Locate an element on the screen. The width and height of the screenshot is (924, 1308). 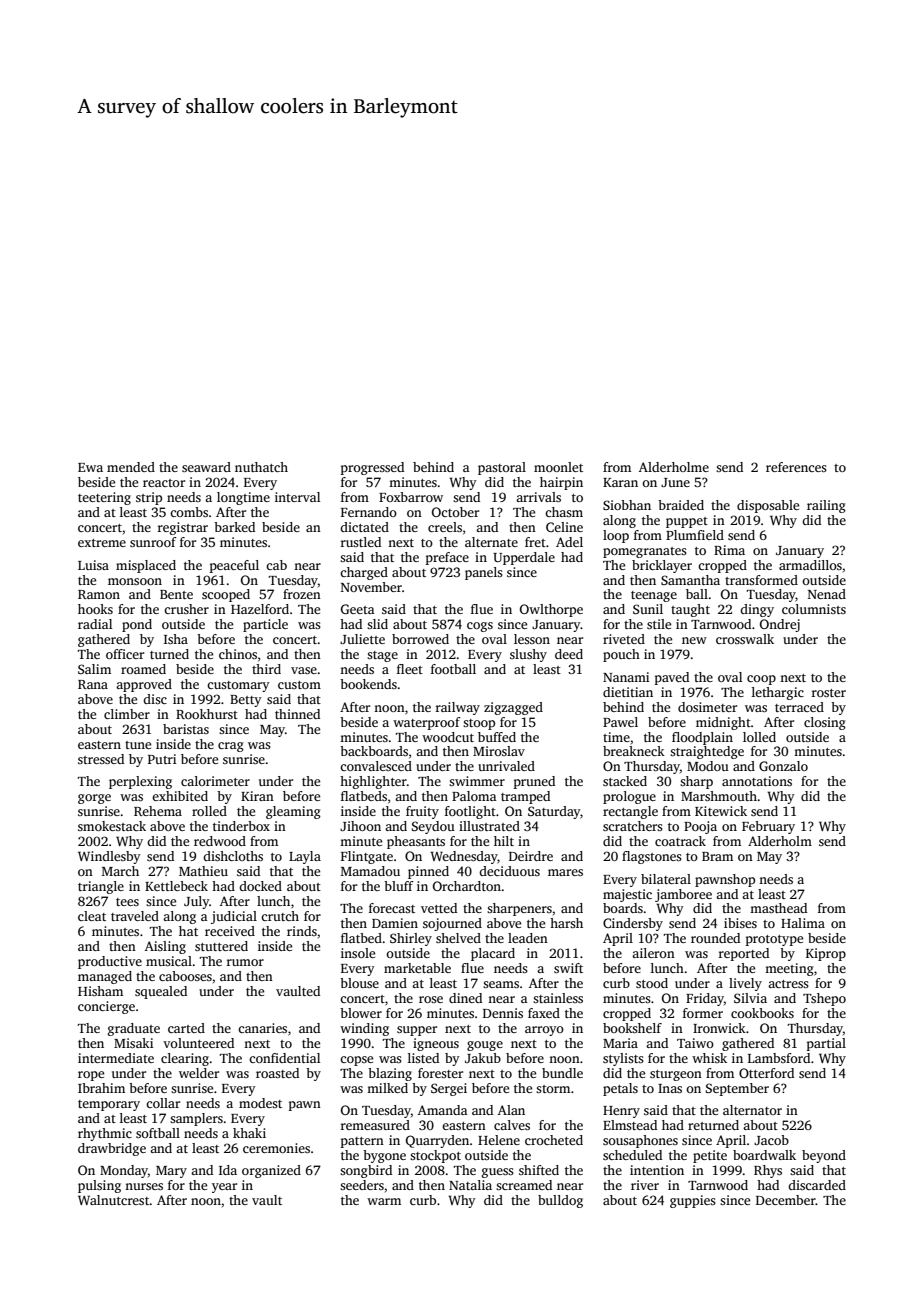
borrowed is located at coordinates (420, 639).
